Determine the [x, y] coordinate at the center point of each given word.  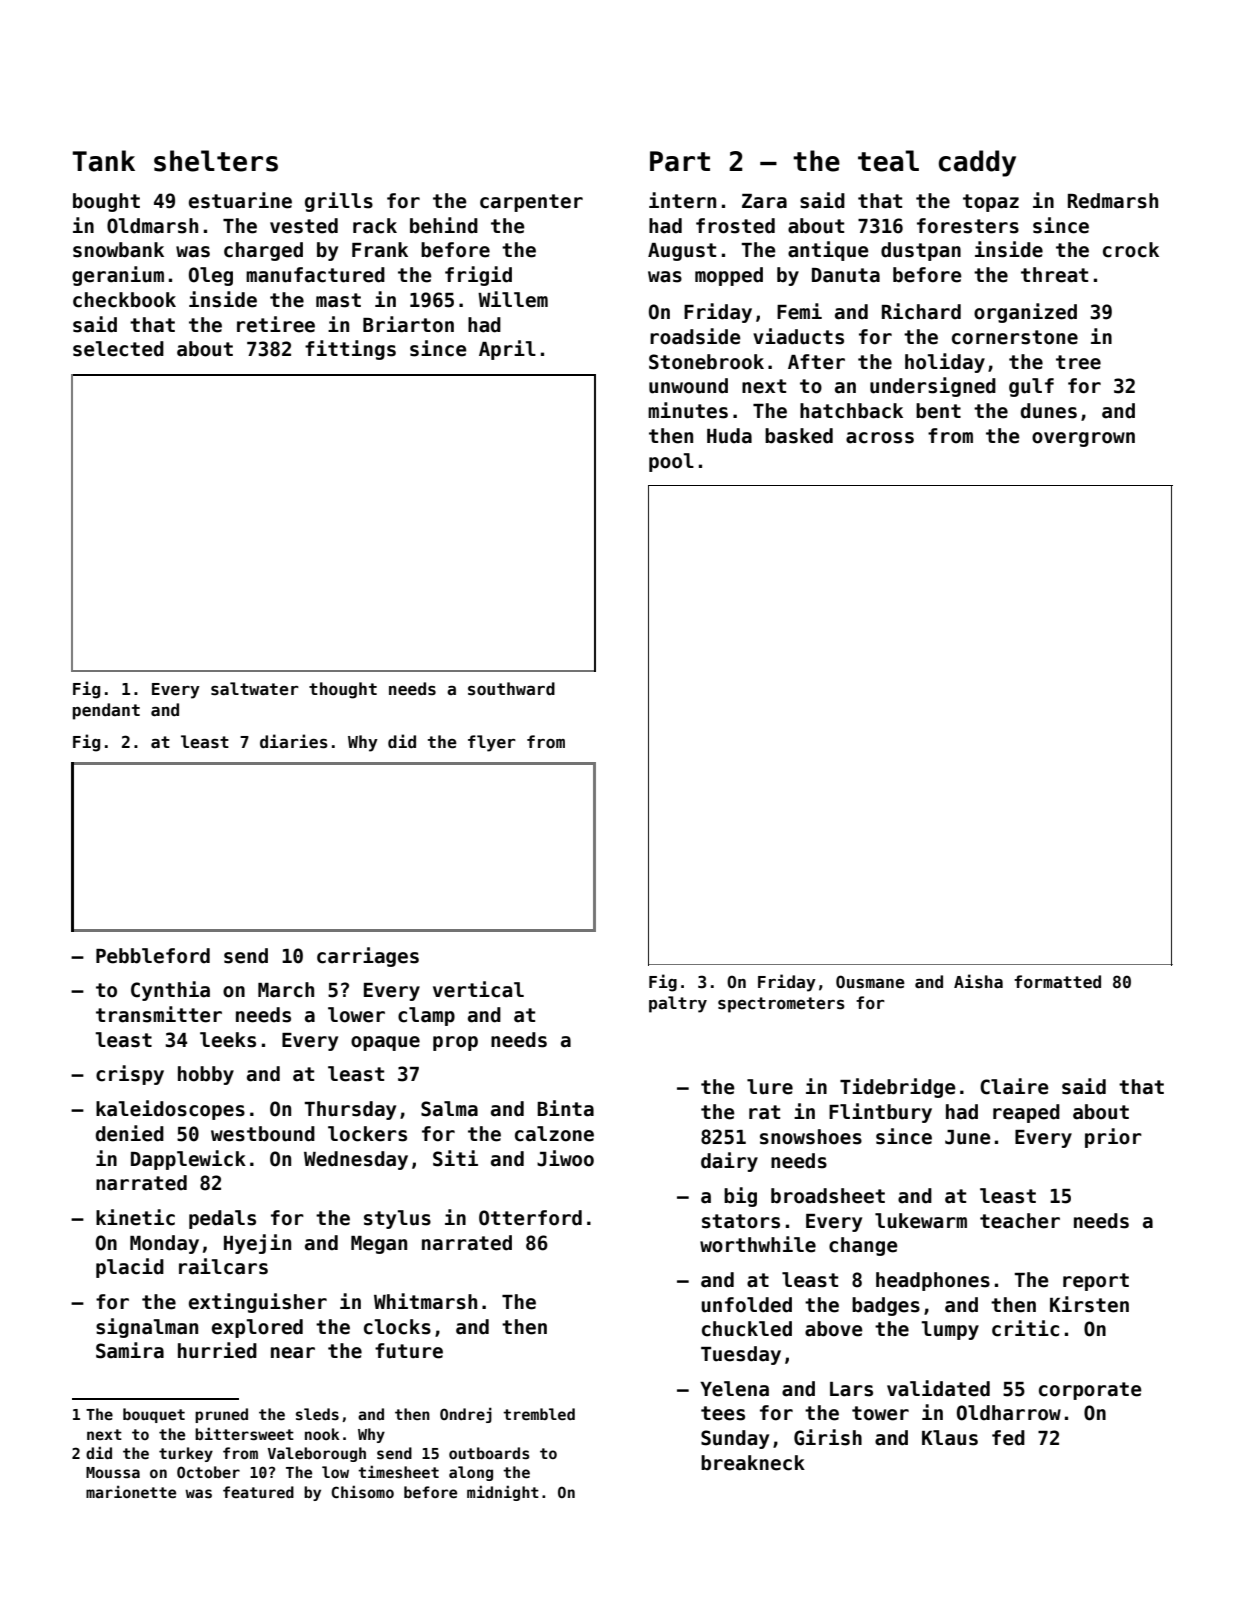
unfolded [746, 1305]
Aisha [978, 981]
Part [680, 161]
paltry [678, 1004]
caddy [977, 163]
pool [671, 462]
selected [118, 349]
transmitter [159, 1014]
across [880, 438]
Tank [103, 161]
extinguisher [258, 1303]
